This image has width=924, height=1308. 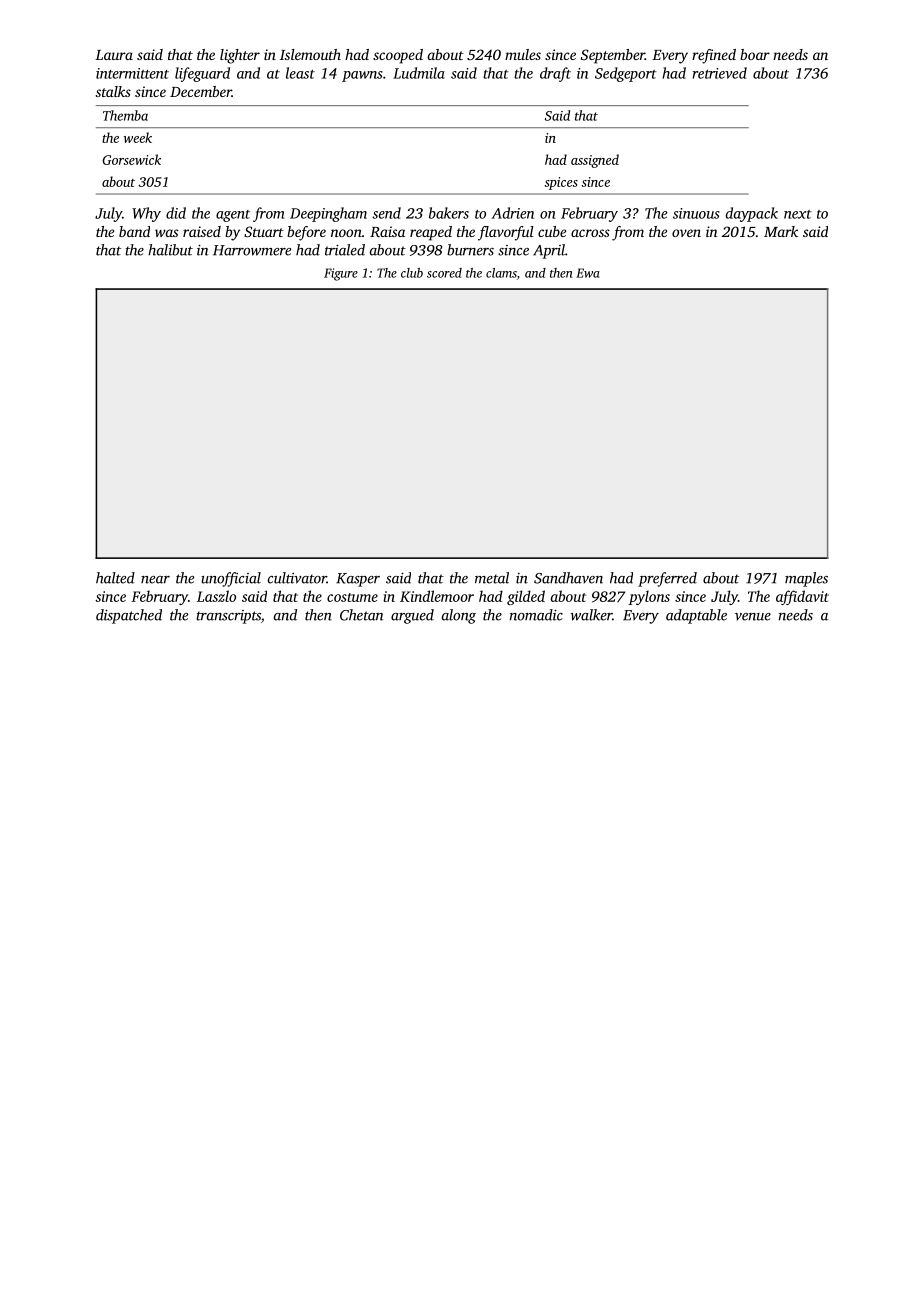 What do you see at coordinates (444, 273) in the image?
I see `scored` at bounding box center [444, 273].
